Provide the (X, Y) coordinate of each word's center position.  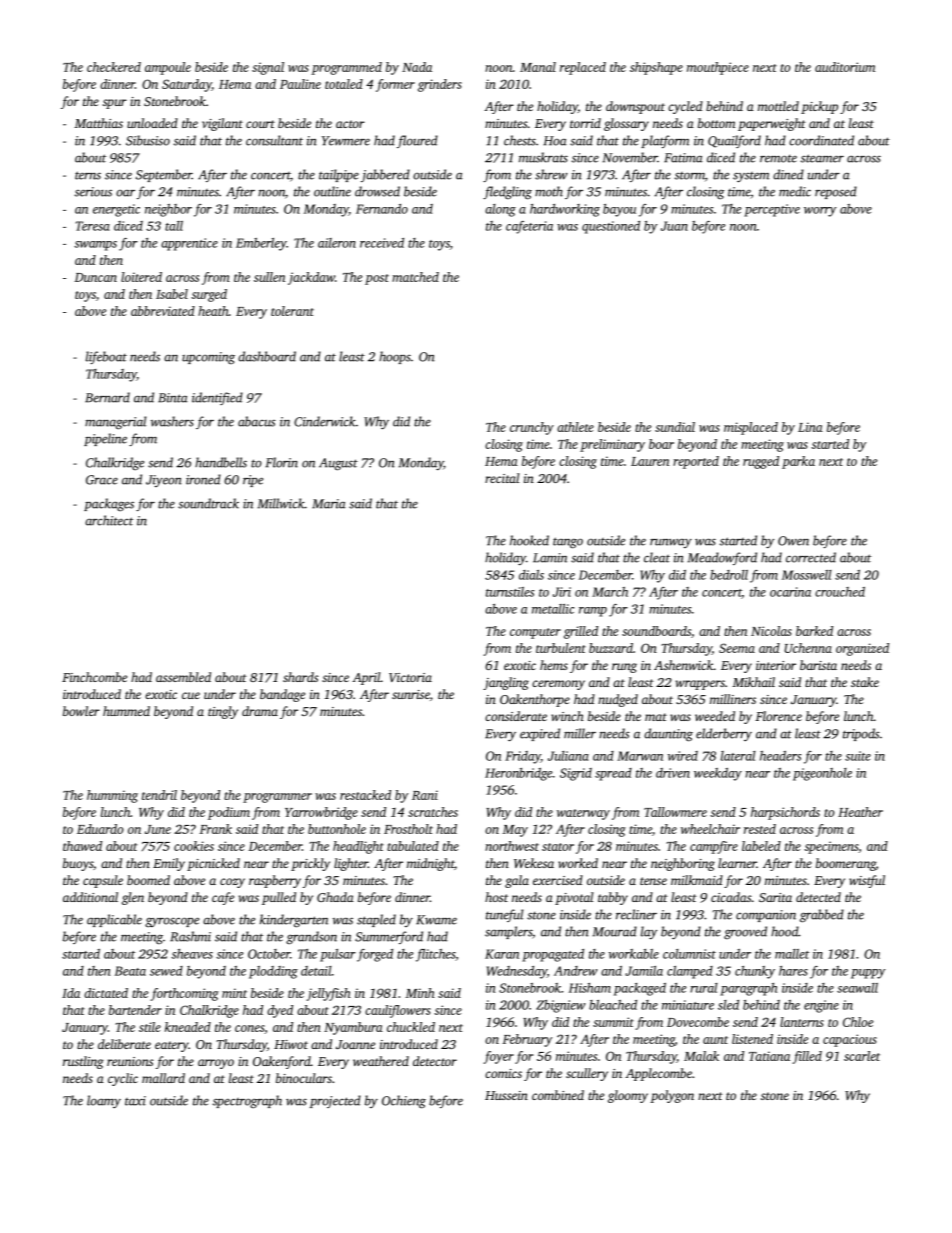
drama (260, 711)
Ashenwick (684, 665)
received (382, 243)
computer (535, 633)
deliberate (124, 1044)
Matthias (98, 123)
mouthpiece (718, 68)
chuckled (411, 1027)
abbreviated (163, 311)
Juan (674, 226)
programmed (346, 68)
